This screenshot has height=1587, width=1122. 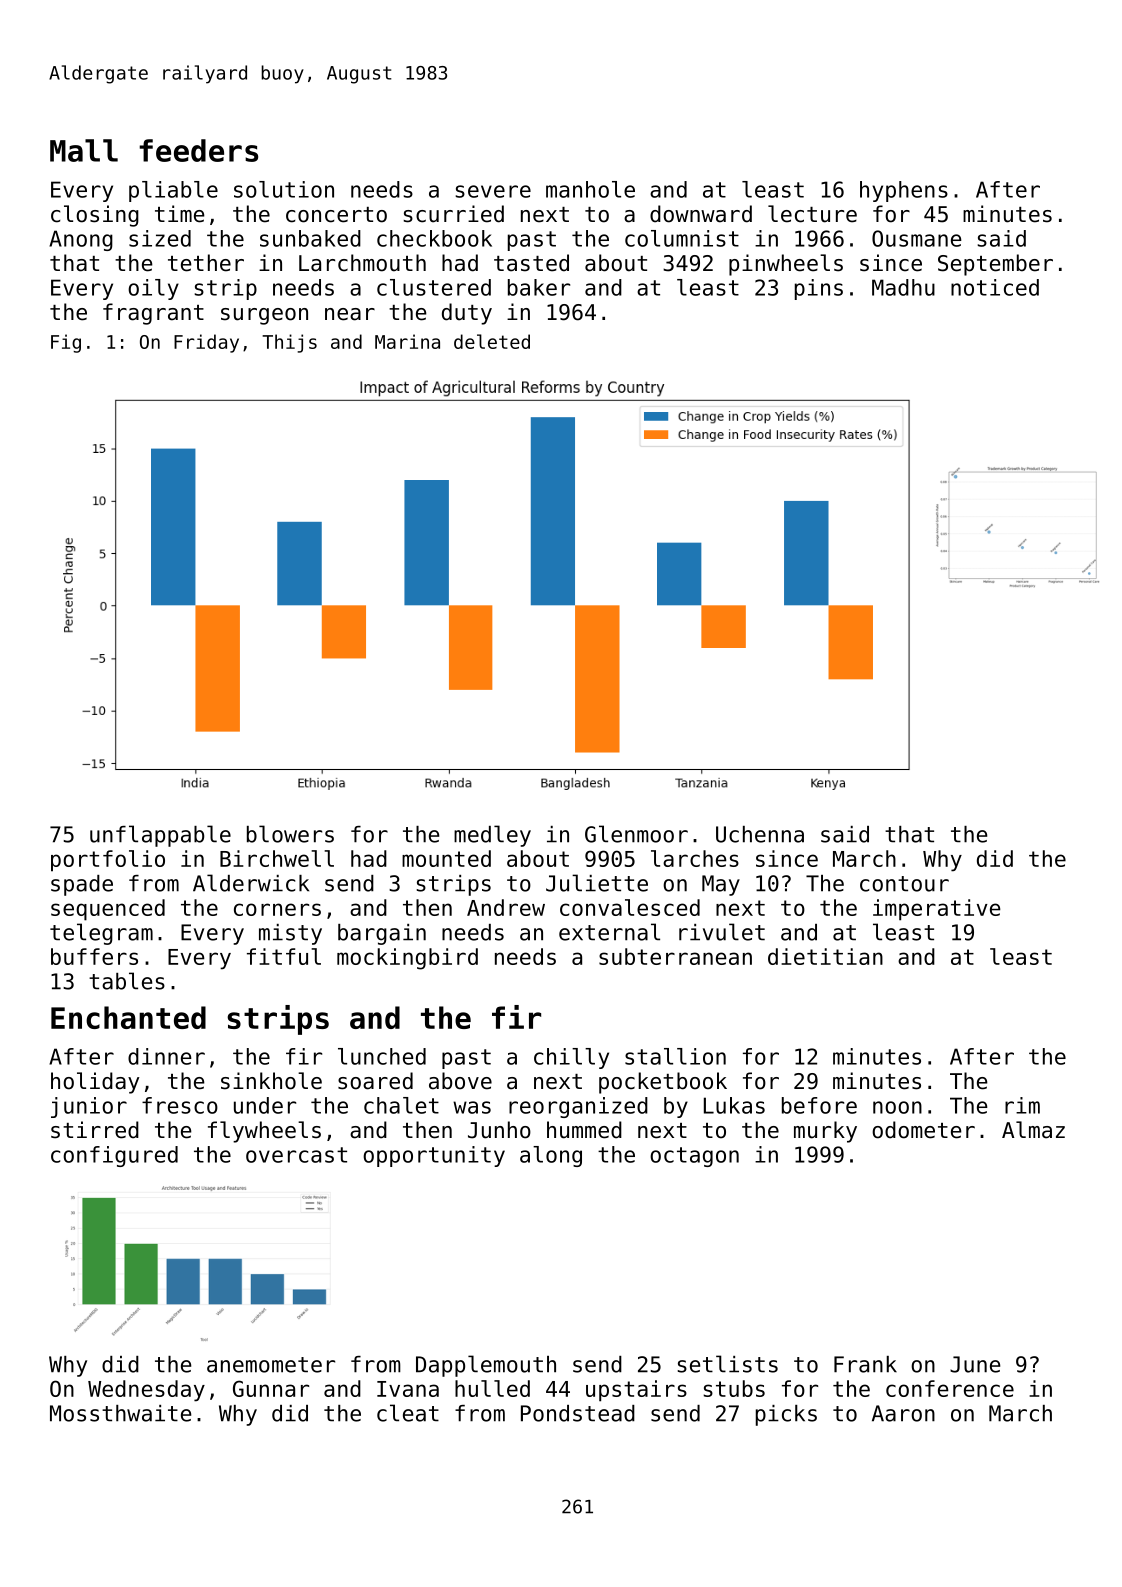 What do you see at coordinates (630, 907) in the screenshot?
I see `convalesced` at bounding box center [630, 907].
